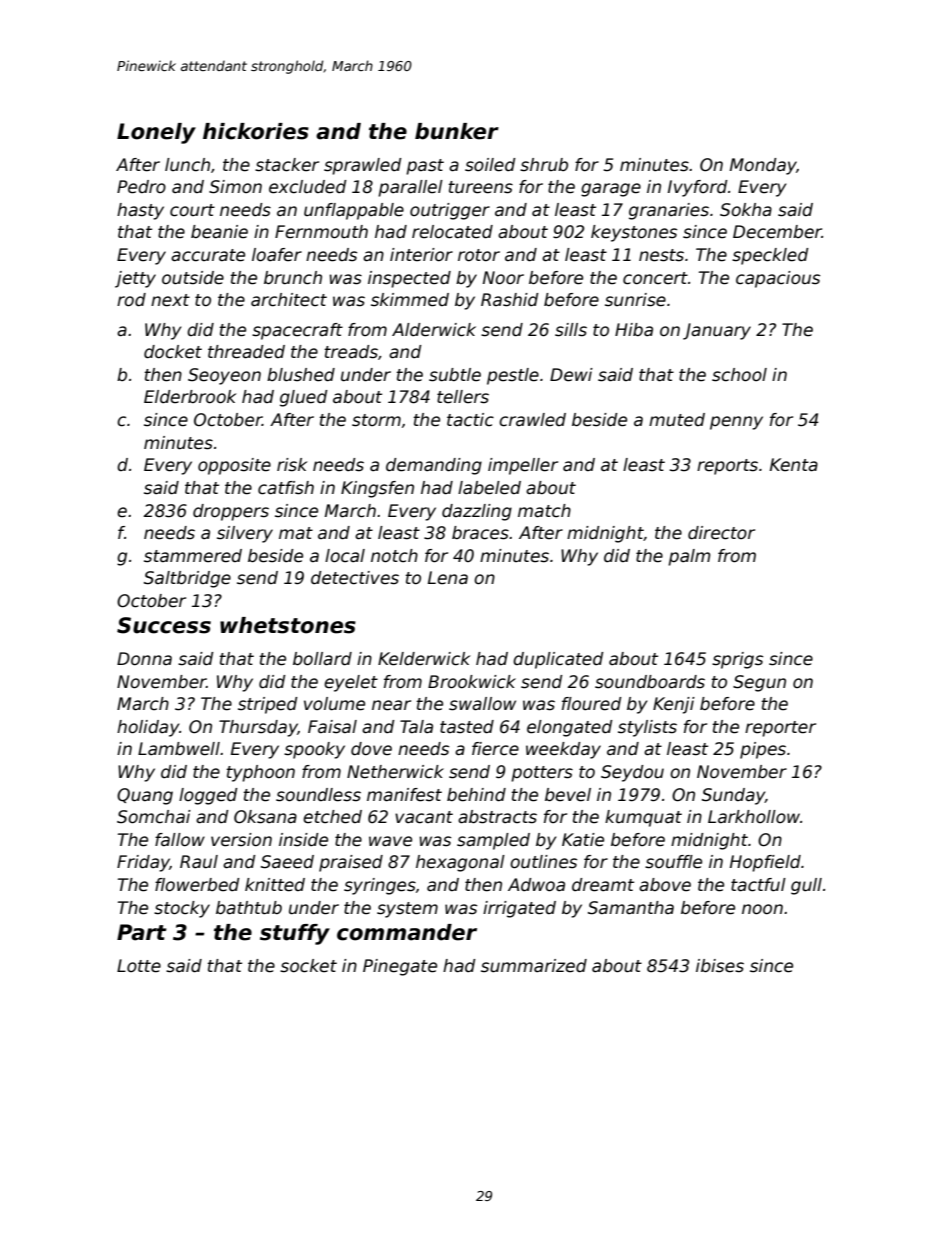 This screenshot has height=1233, width=952. I want to click on glued, so click(304, 398).
